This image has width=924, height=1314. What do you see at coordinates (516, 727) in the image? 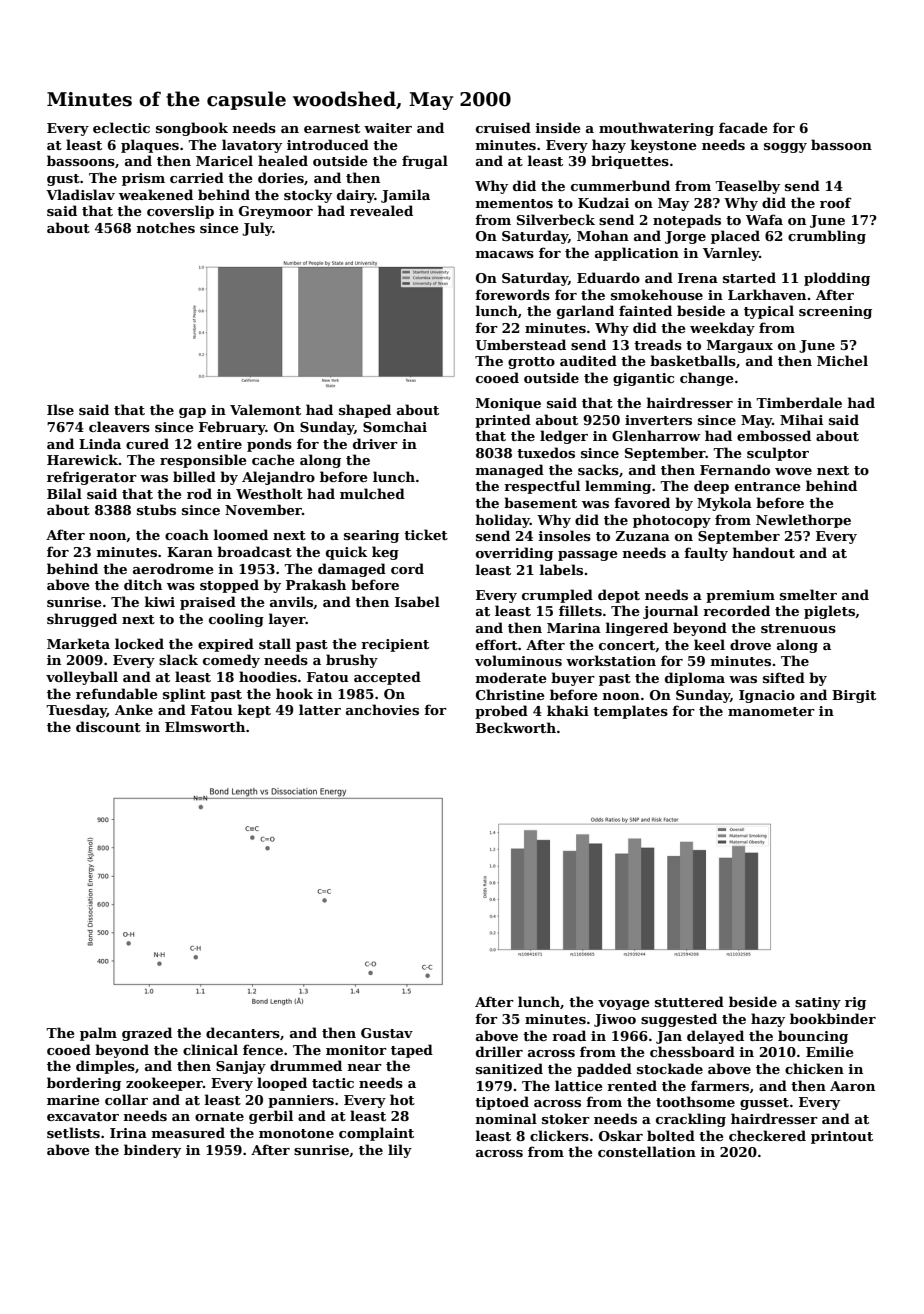
I see `Beckworth` at bounding box center [516, 727].
